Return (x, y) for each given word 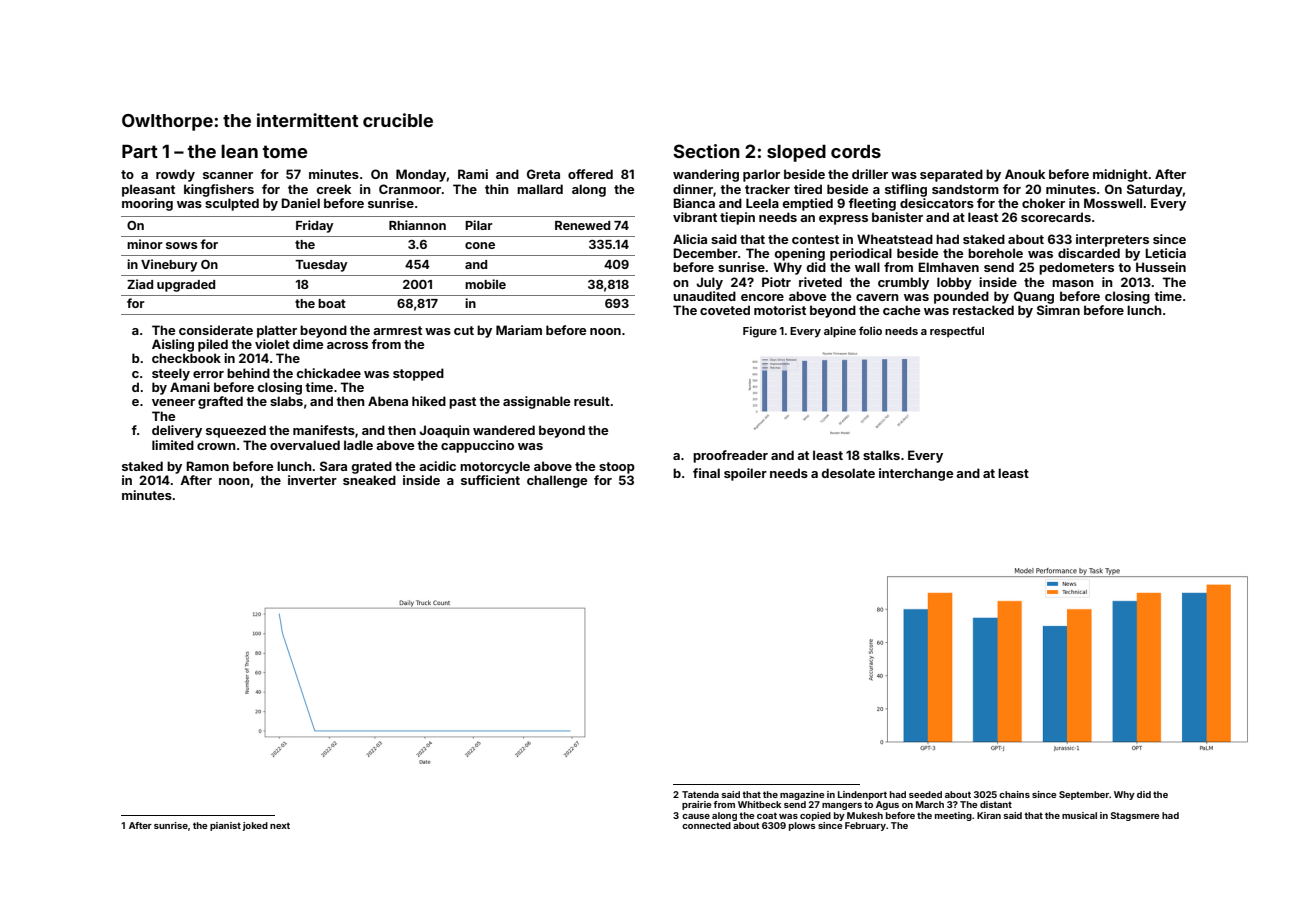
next (280, 825)
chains (1014, 794)
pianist (225, 826)
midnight (1120, 175)
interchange (916, 474)
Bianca (694, 203)
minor (145, 244)
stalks (881, 455)
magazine (802, 795)
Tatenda (700, 794)
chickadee (328, 373)
